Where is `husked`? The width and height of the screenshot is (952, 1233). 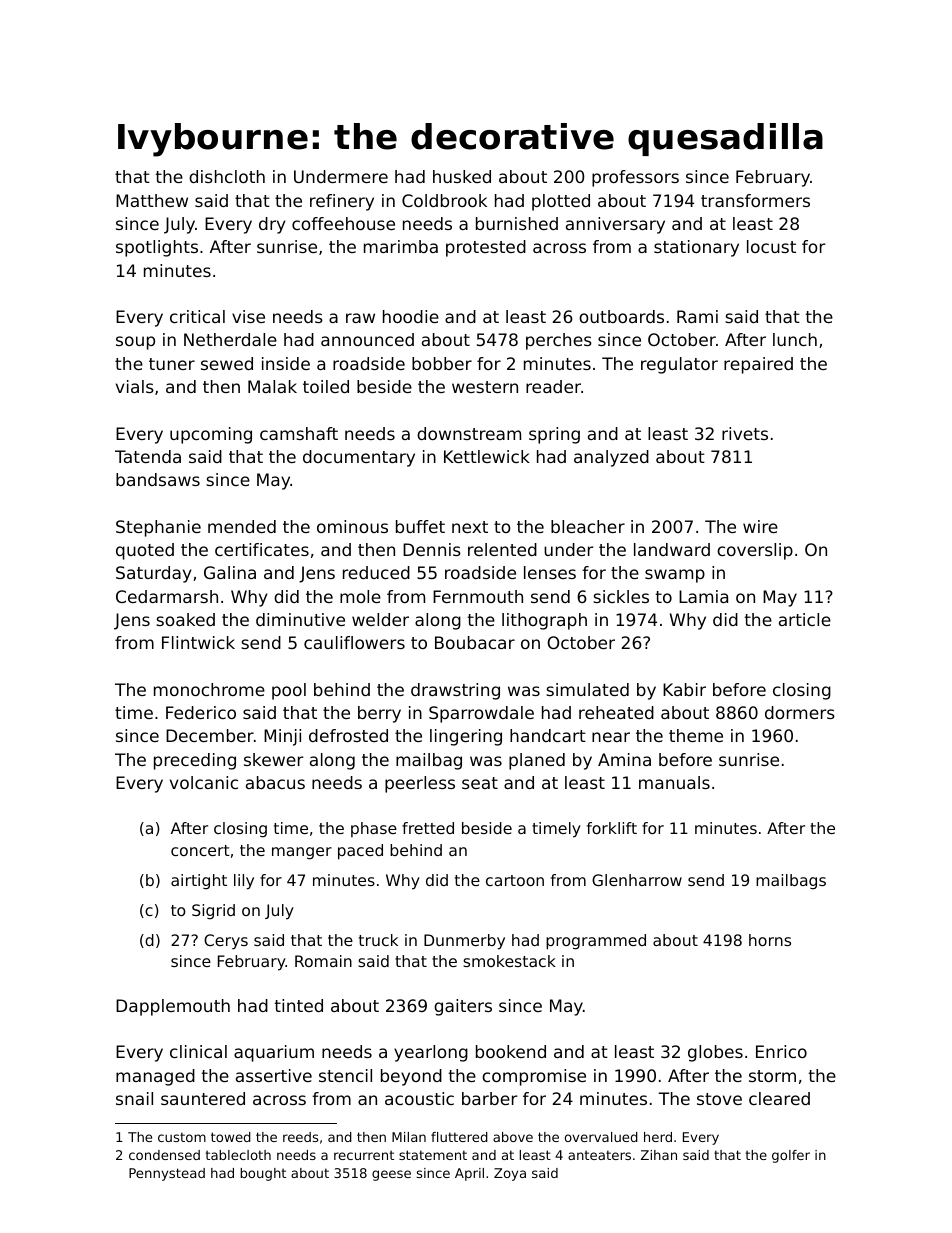 husked is located at coordinates (462, 176).
